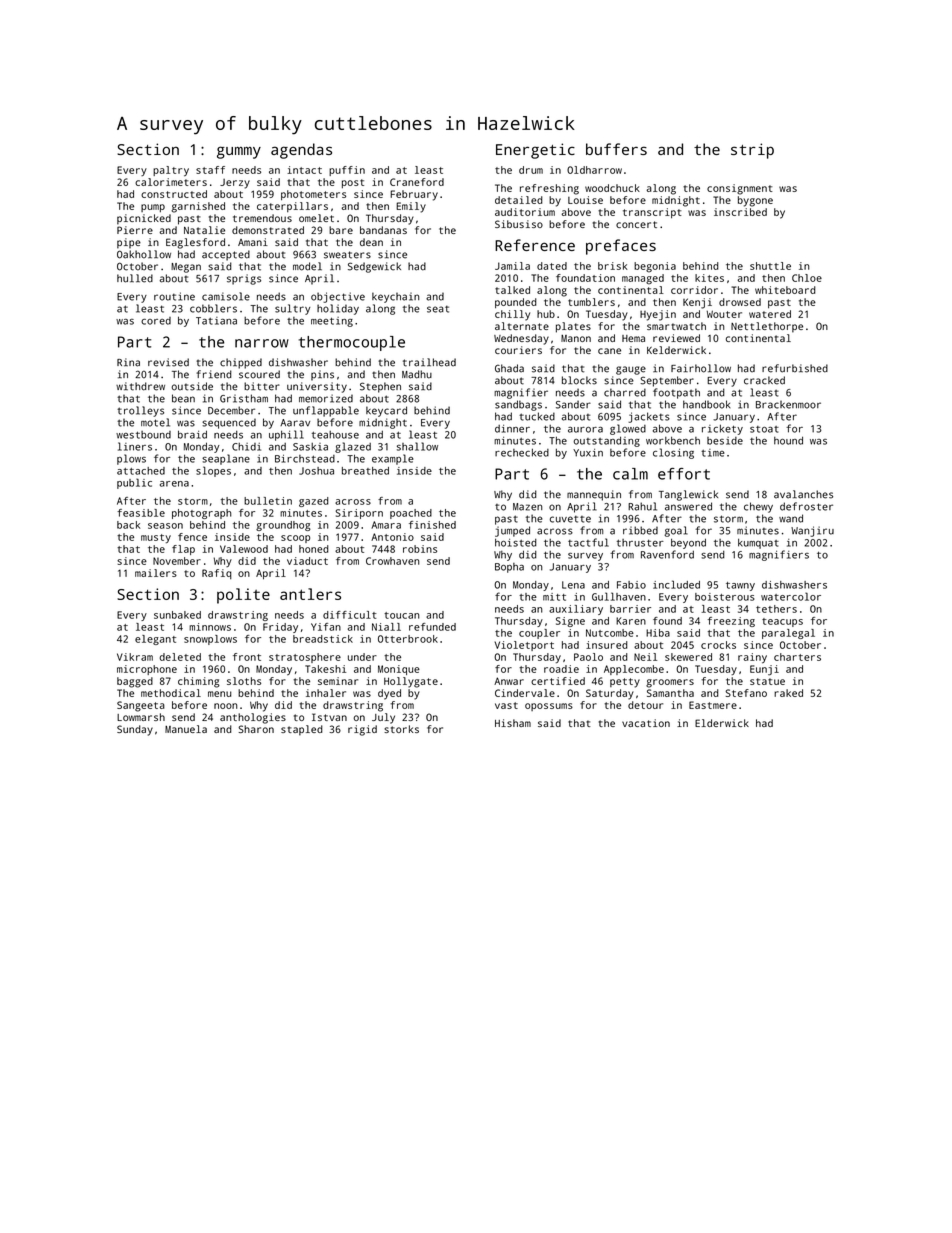 This screenshot has height=1233, width=952. Describe the element at coordinates (803, 494) in the screenshot. I see `avalanches` at that location.
